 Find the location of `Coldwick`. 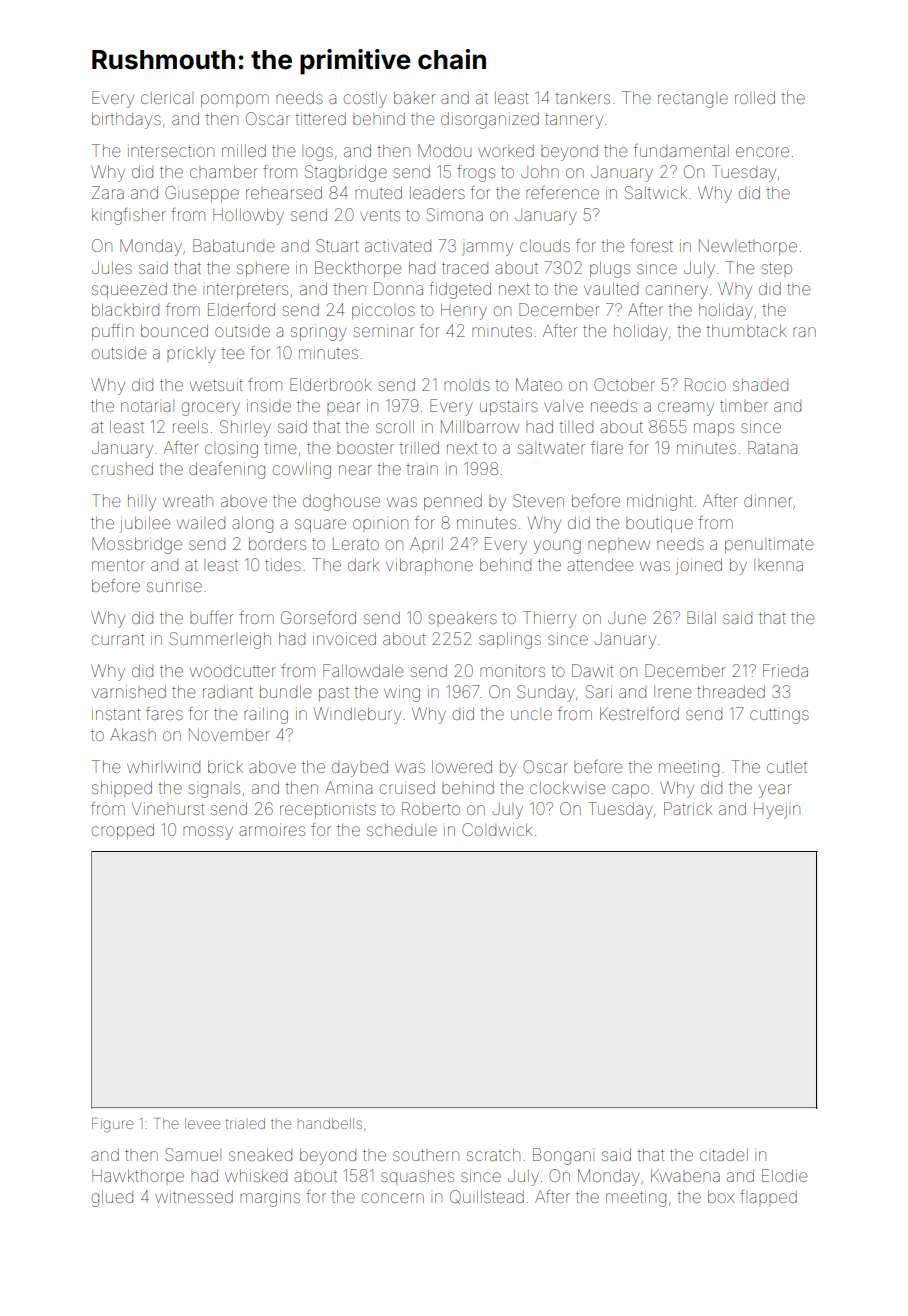

Coldwick is located at coordinates (497, 829).
